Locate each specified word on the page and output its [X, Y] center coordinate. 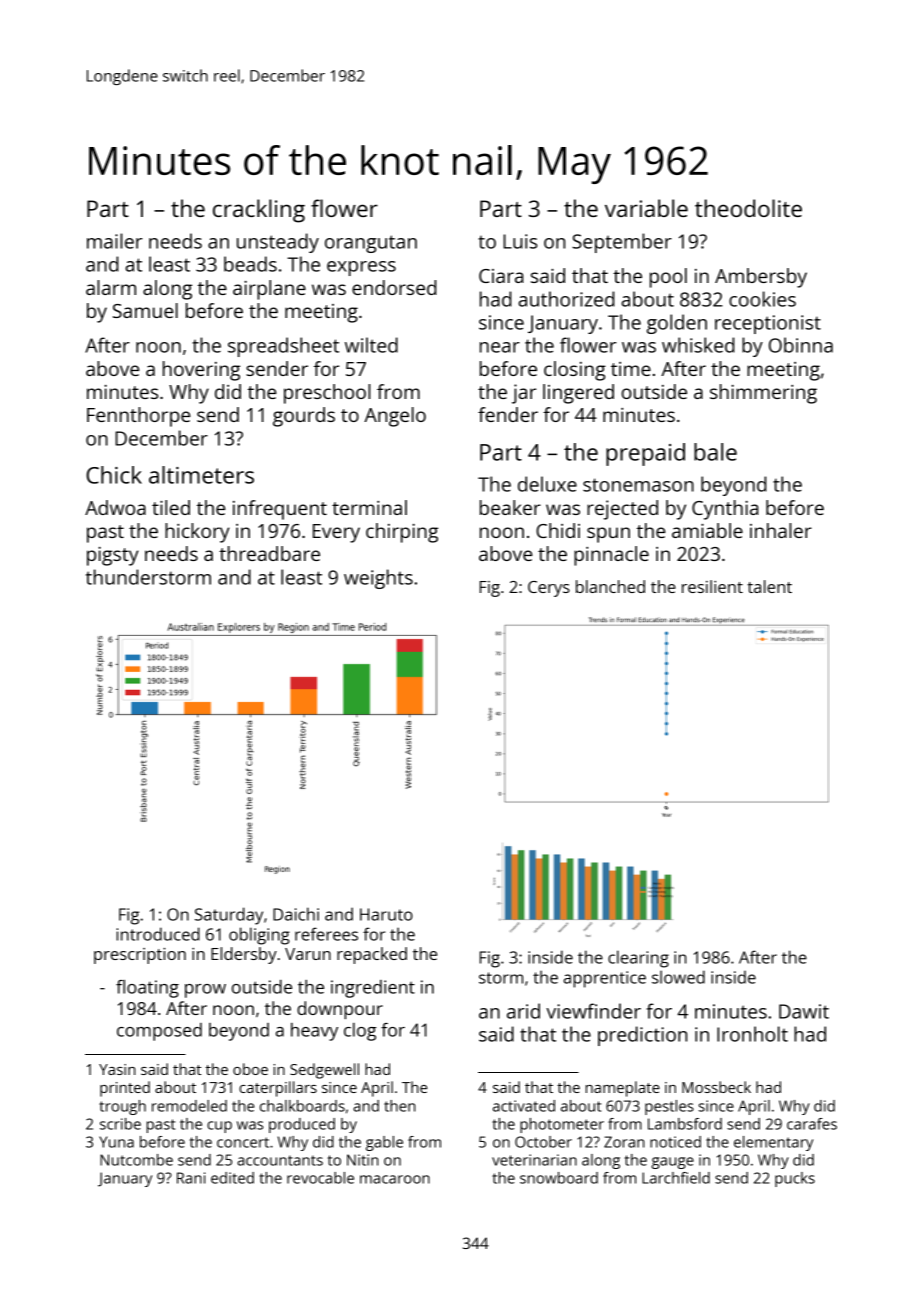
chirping [402, 533]
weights [378, 579]
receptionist [768, 324]
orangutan [371, 244]
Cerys [549, 589]
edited [232, 1178]
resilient [712, 586]
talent [770, 586]
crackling [259, 211]
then [399, 1106]
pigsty [113, 556]
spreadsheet [283, 347]
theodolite [748, 208]
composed [159, 1032]
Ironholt [752, 1034]
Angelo [395, 417]
